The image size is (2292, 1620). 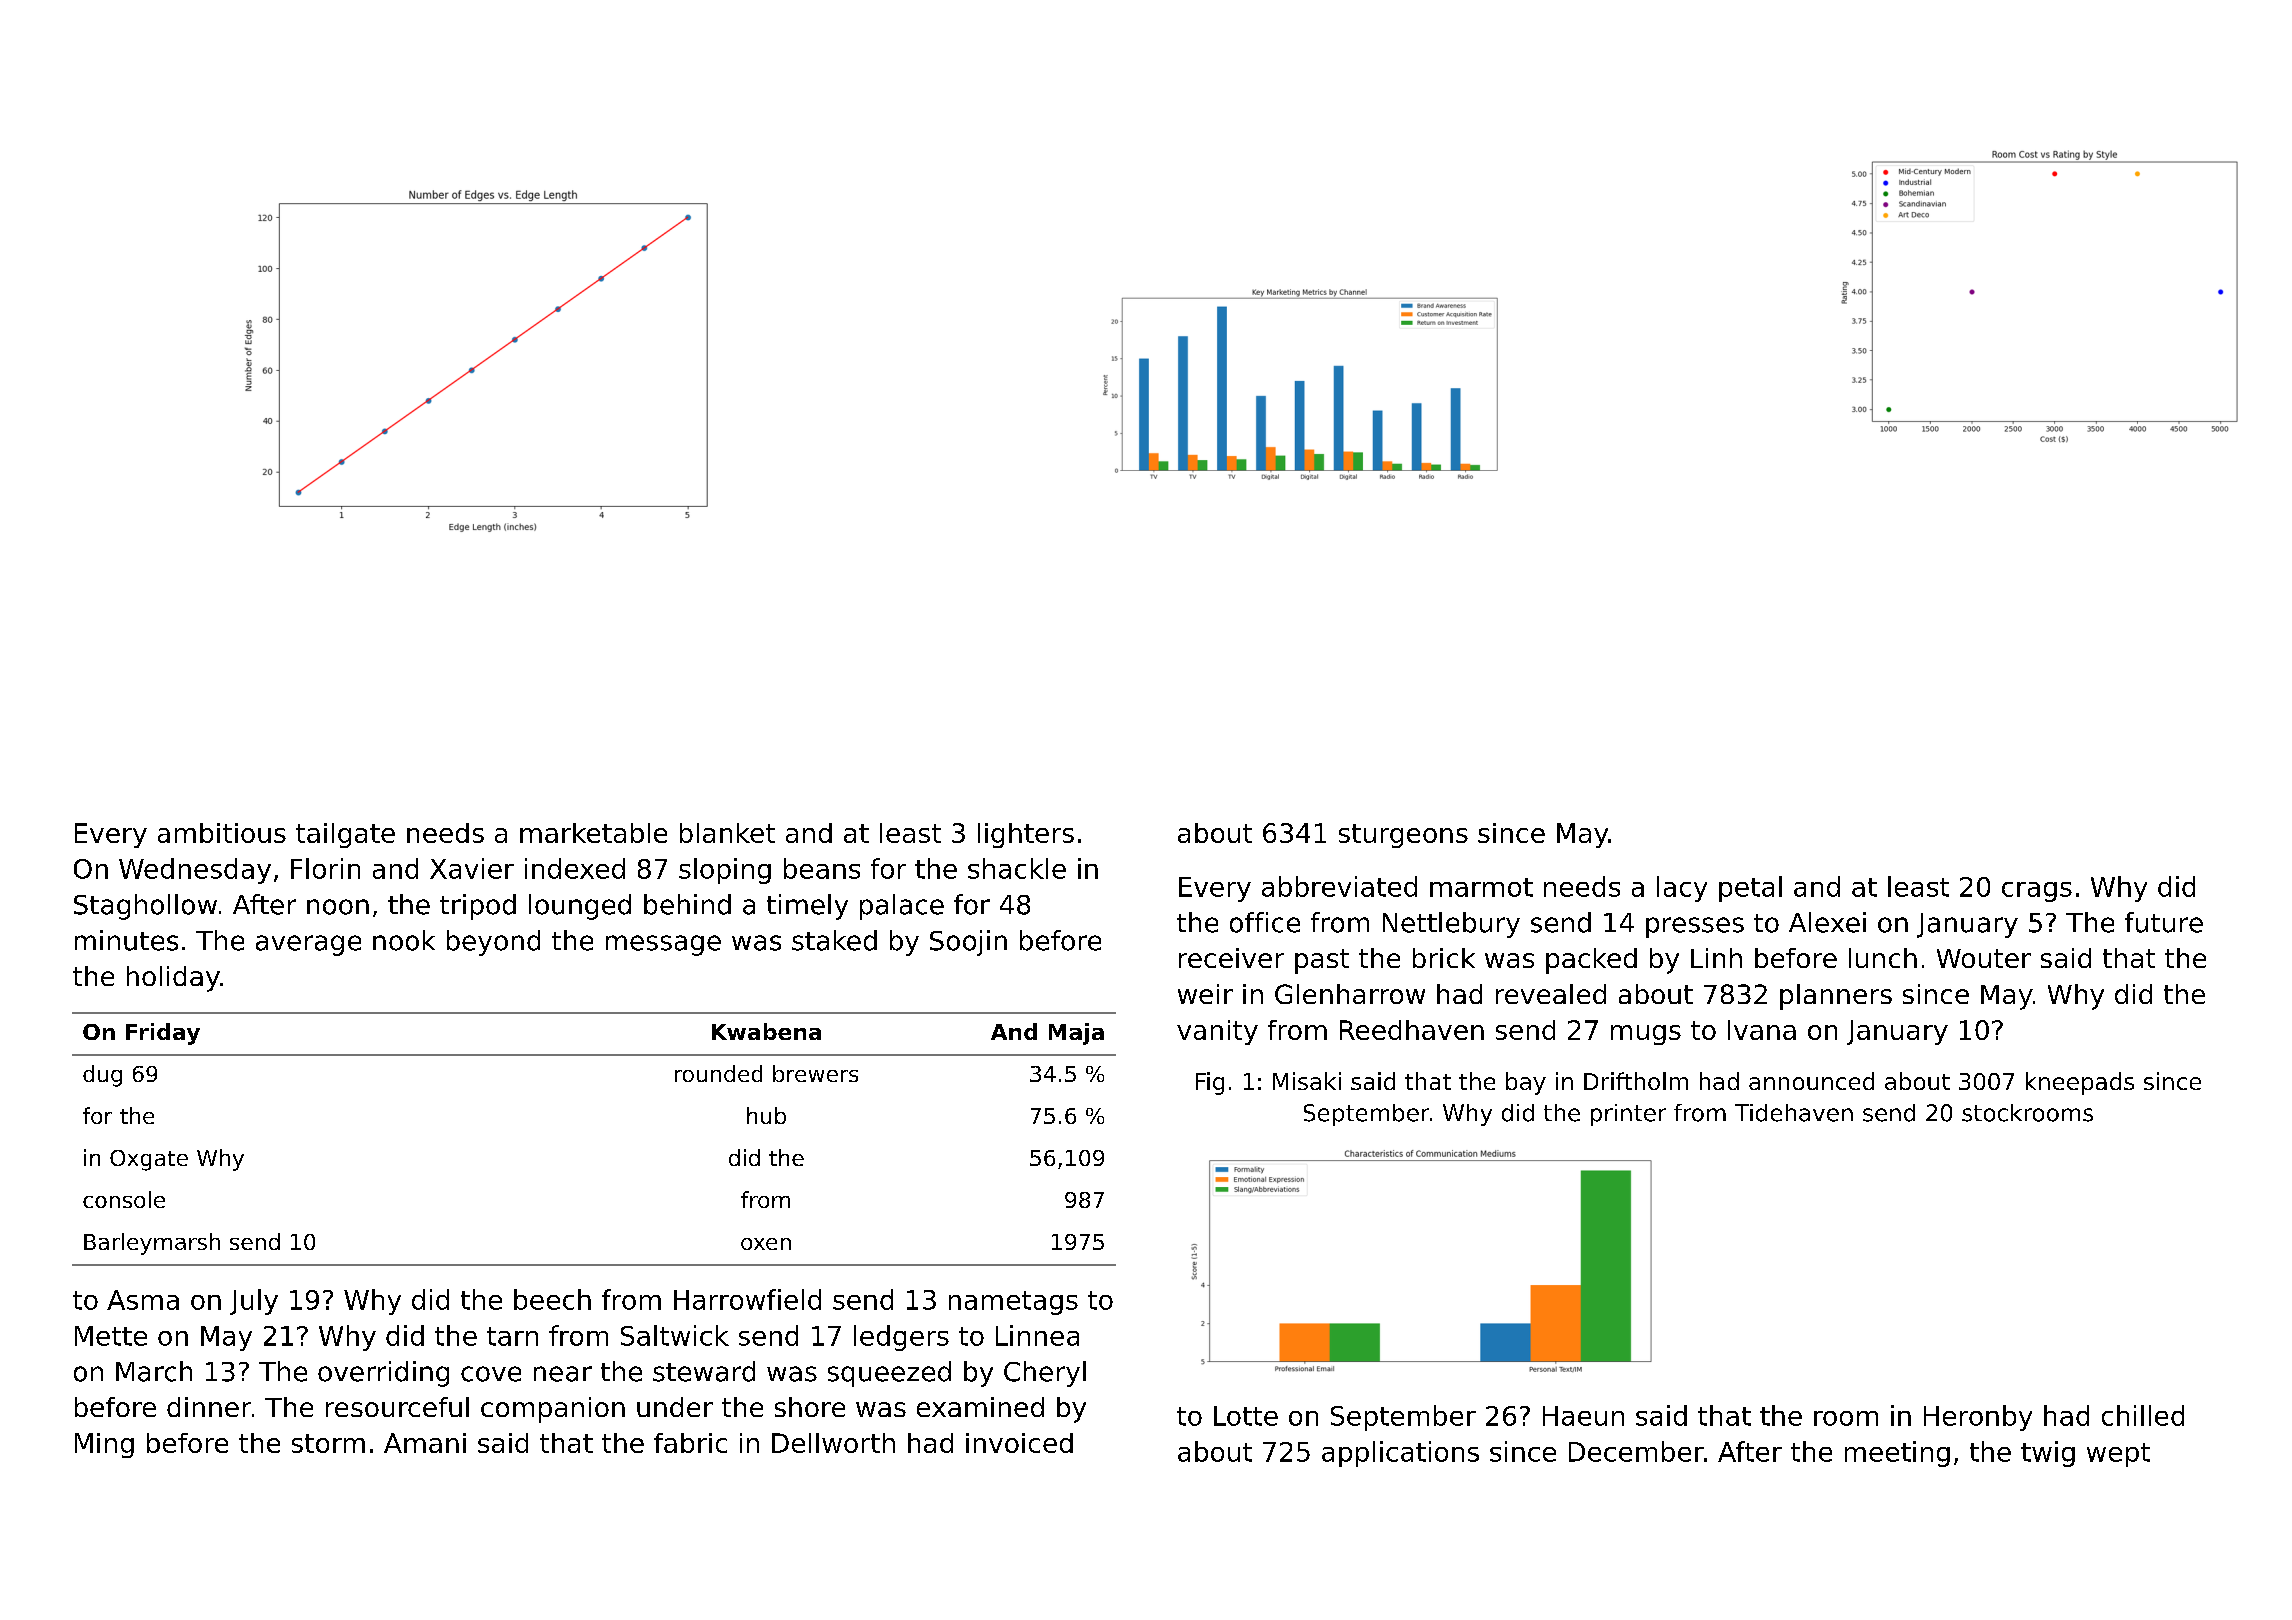 I want to click on receiver, so click(x=1231, y=958).
